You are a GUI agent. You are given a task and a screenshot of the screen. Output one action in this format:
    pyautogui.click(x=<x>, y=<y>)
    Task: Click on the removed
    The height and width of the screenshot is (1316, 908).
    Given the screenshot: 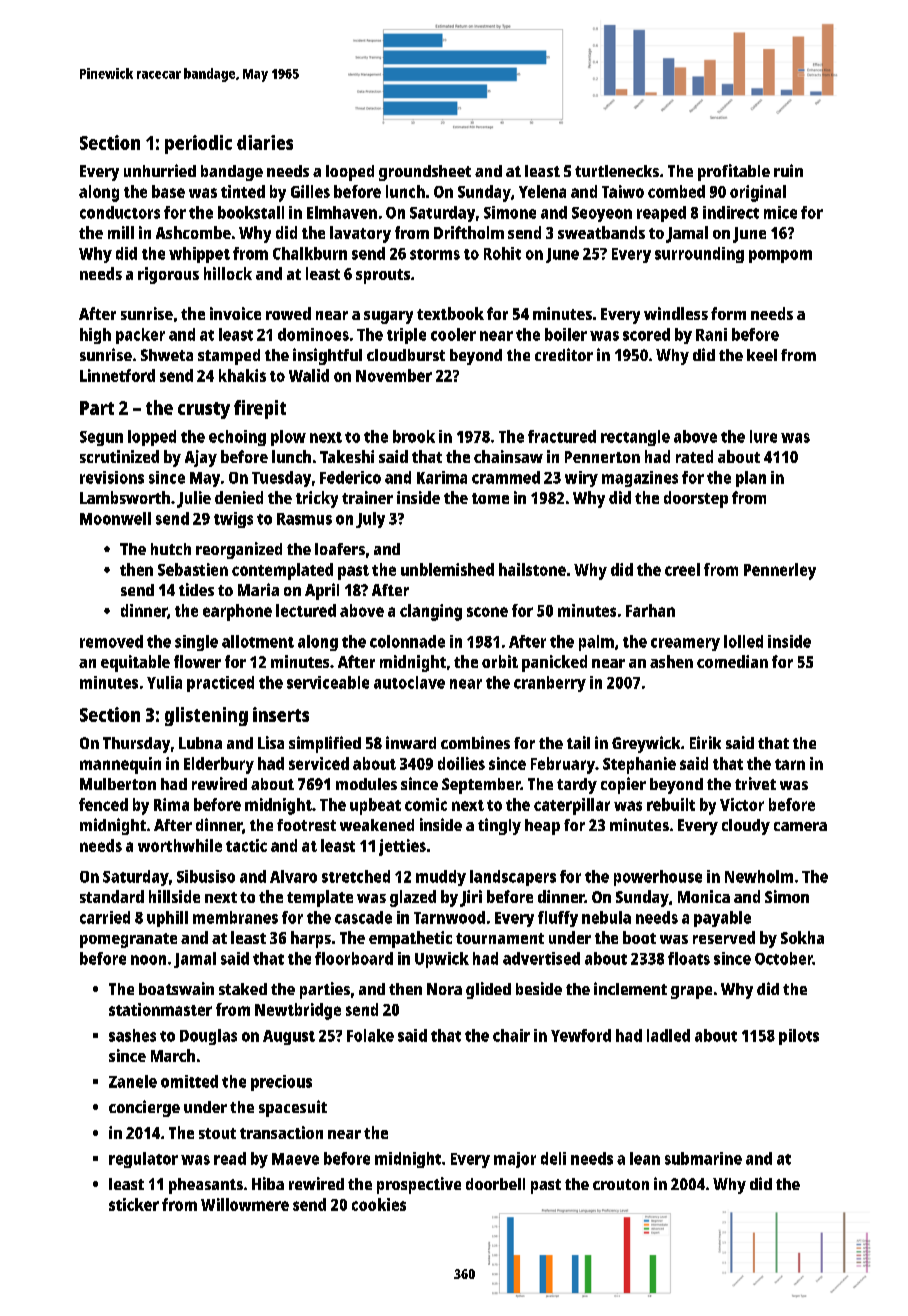 What is the action you would take?
    pyautogui.click(x=111, y=641)
